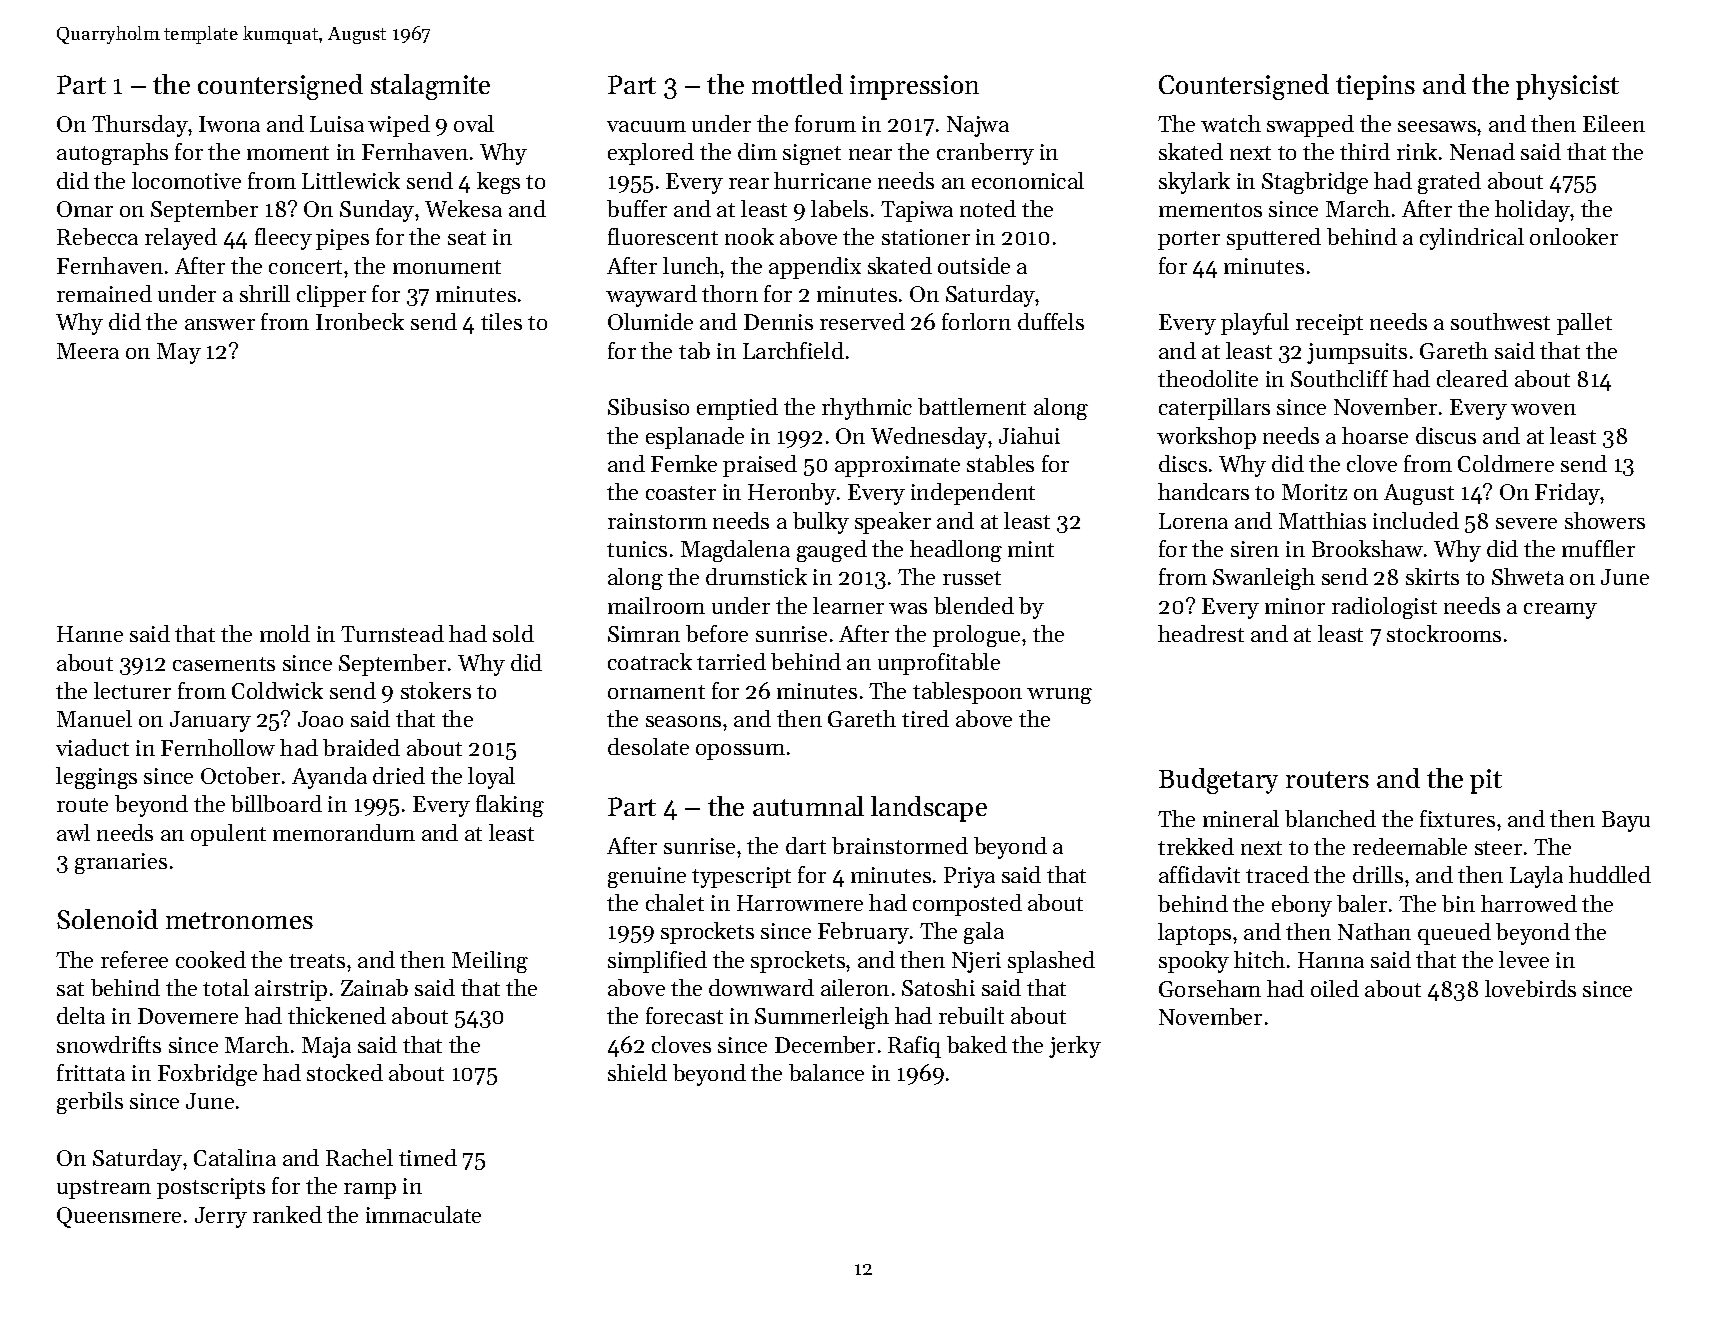  Describe the element at coordinates (1410, 846) in the page. I see `redeemable` at that location.
